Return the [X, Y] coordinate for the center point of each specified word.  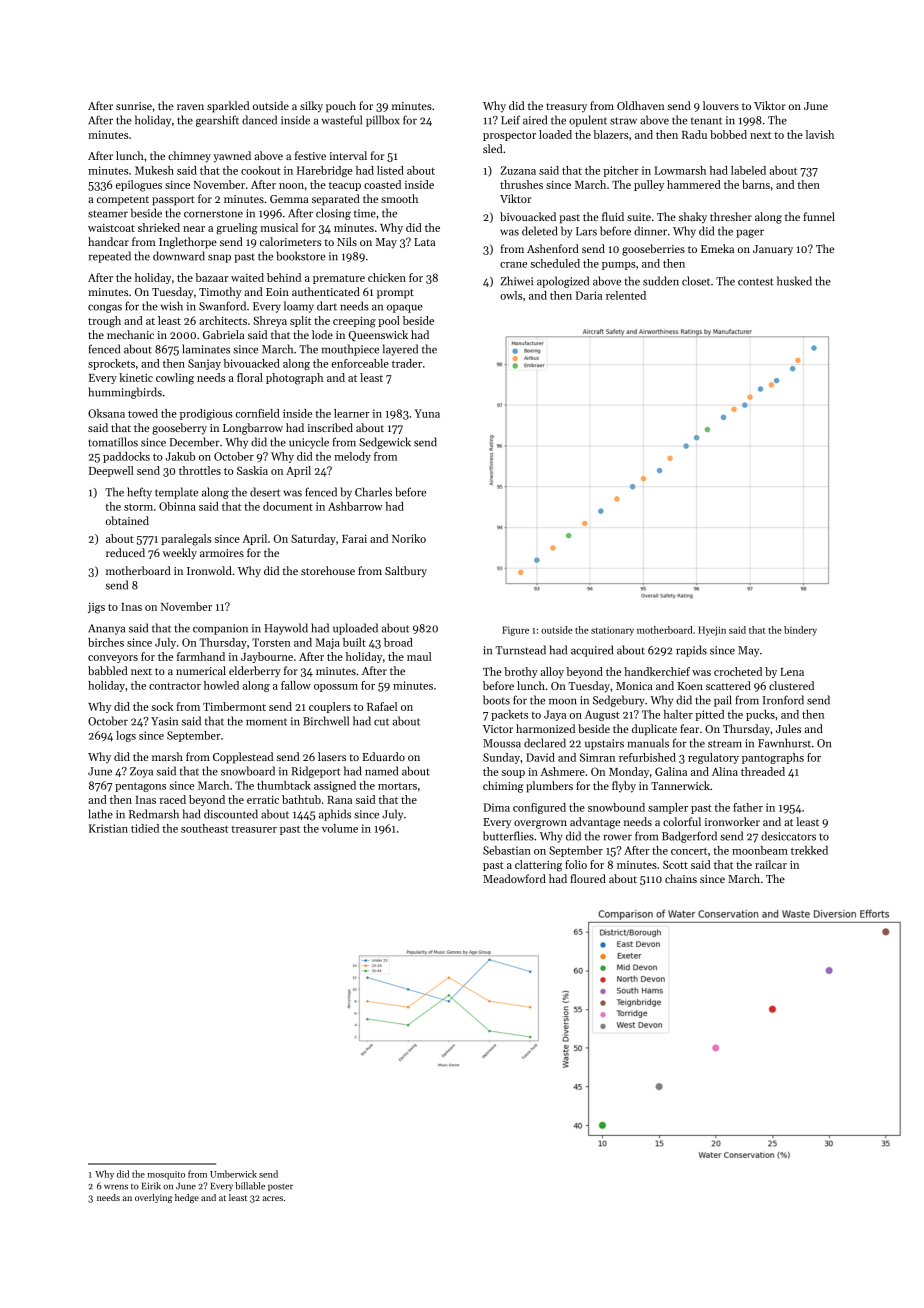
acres [273, 1198]
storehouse [328, 570]
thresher [731, 216]
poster [280, 1187]
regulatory [713, 758]
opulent [588, 121]
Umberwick [233, 1174]
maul [419, 656]
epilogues [139, 186]
